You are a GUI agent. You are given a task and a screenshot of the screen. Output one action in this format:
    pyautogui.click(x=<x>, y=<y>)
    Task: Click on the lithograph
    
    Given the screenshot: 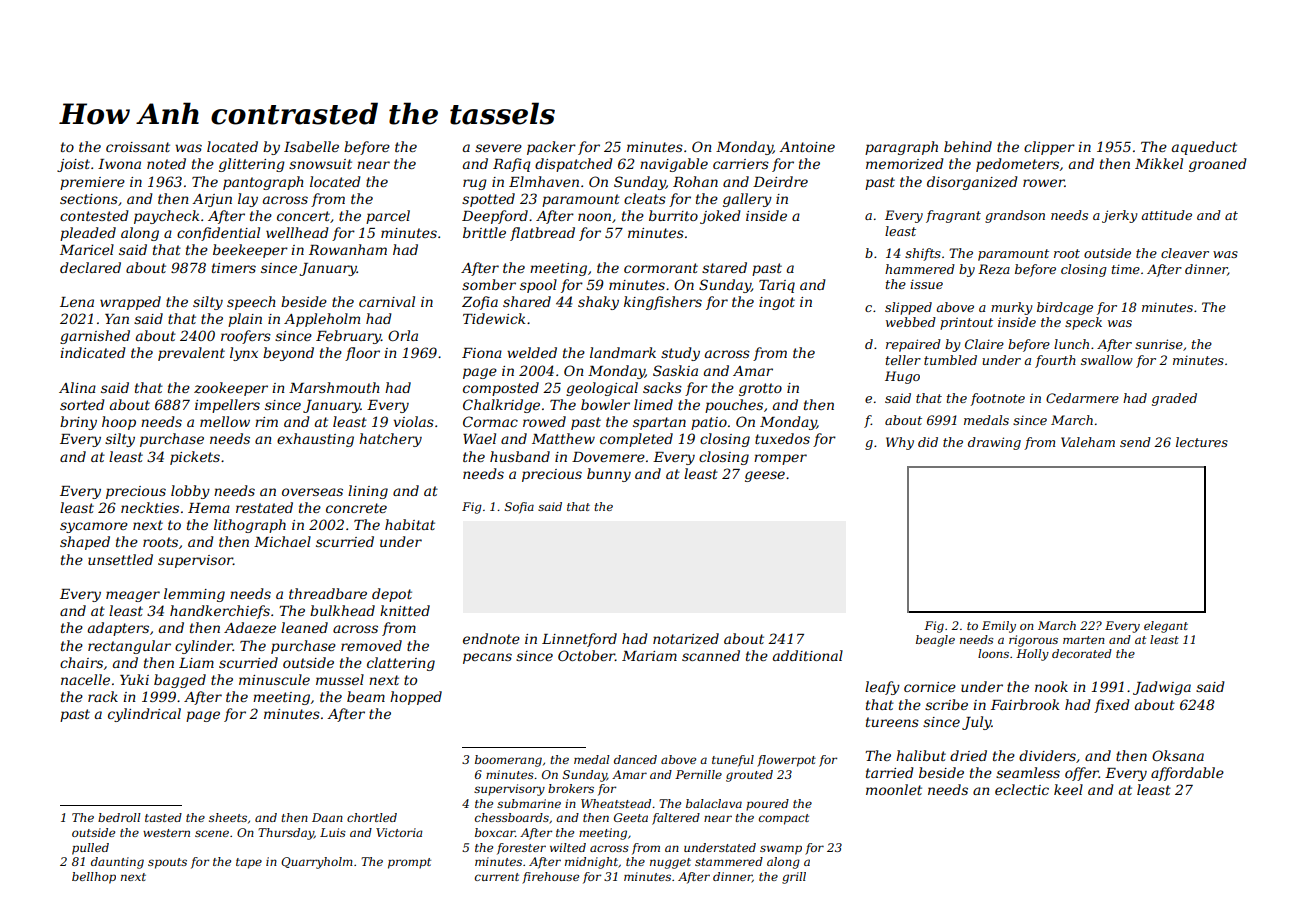 What is the action you would take?
    pyautogui.click(x=250, y=526)
